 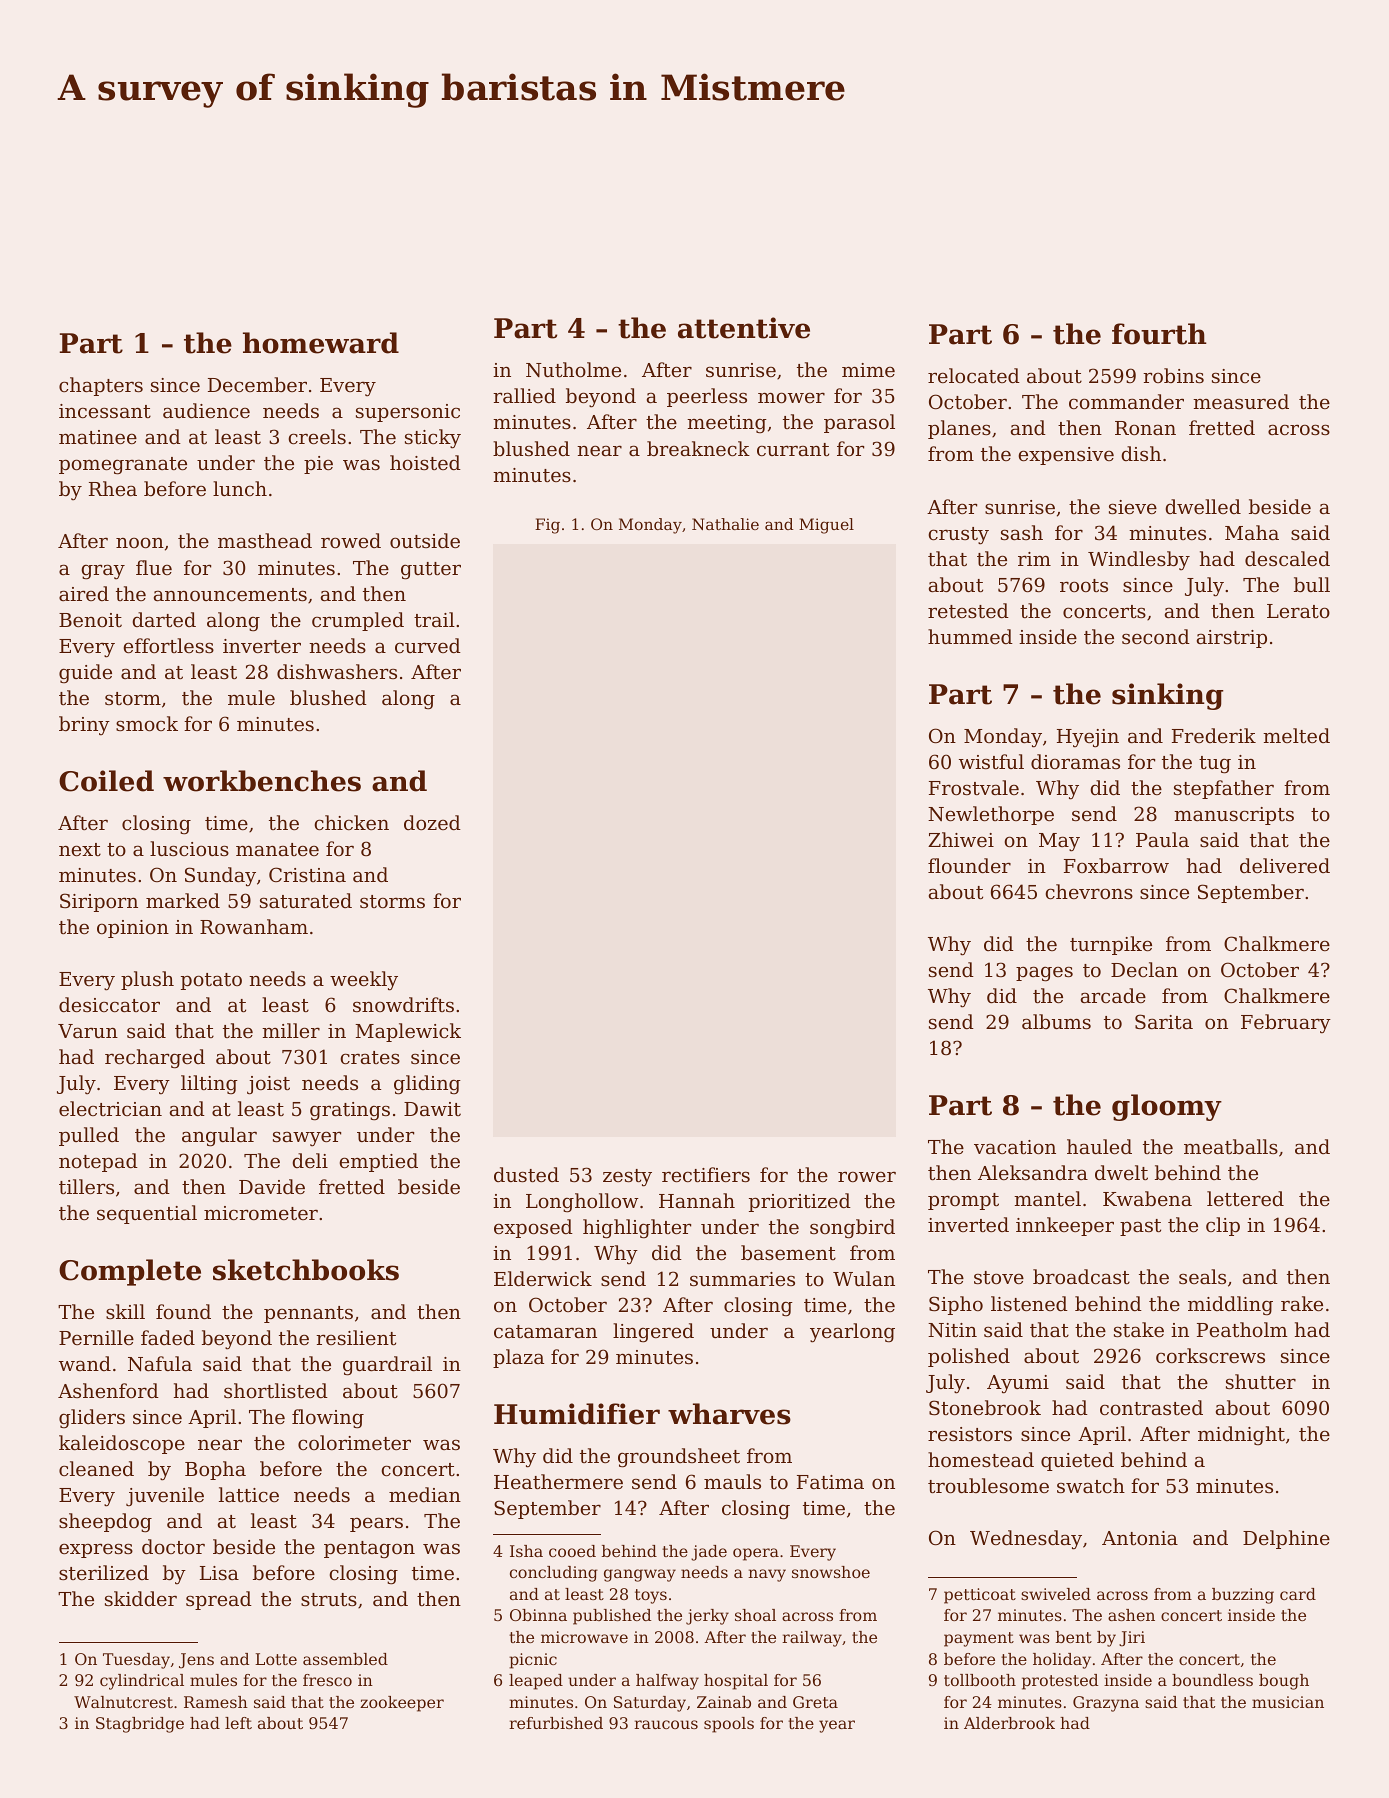 What do you see at coordinates (321, 343) in the screenshot?
I see `homeward` at bounding box center [321, 343].
